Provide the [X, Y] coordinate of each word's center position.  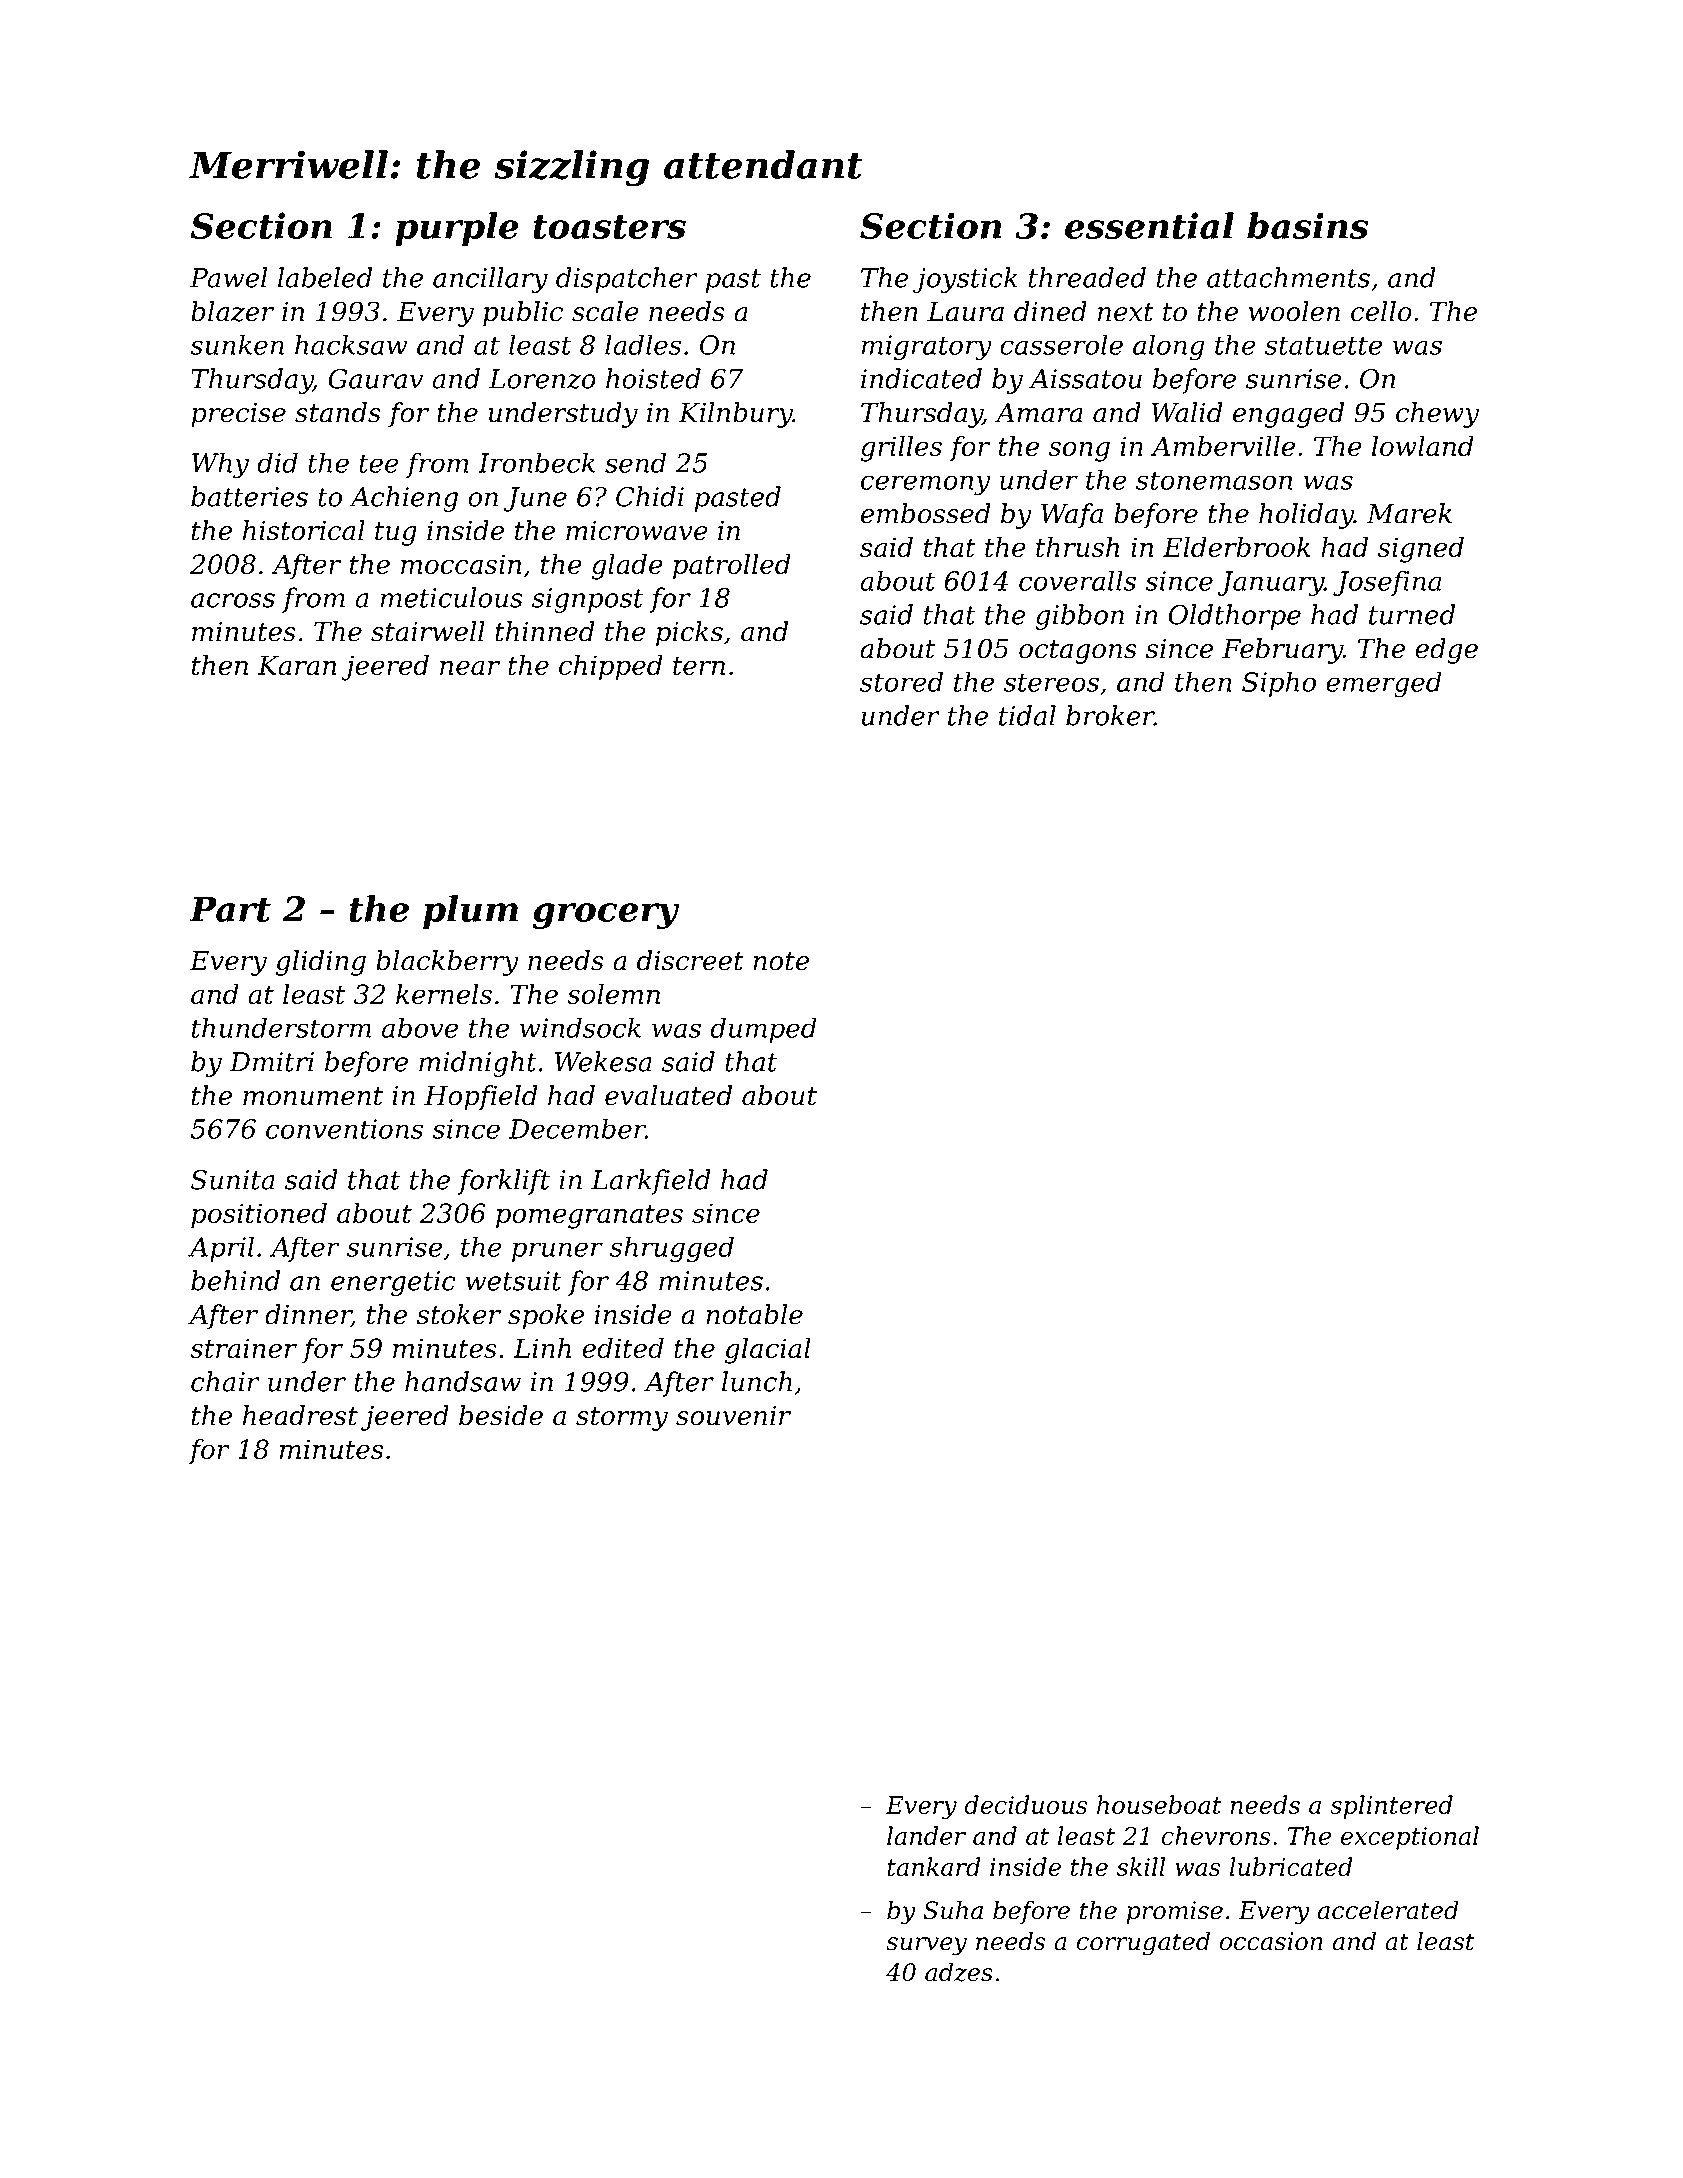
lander [926, 1835]
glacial [768, 1351]
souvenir [733, 1416]
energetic [393, 1283]
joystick [965, 280]
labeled [325, 277]
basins [1307, 225]
